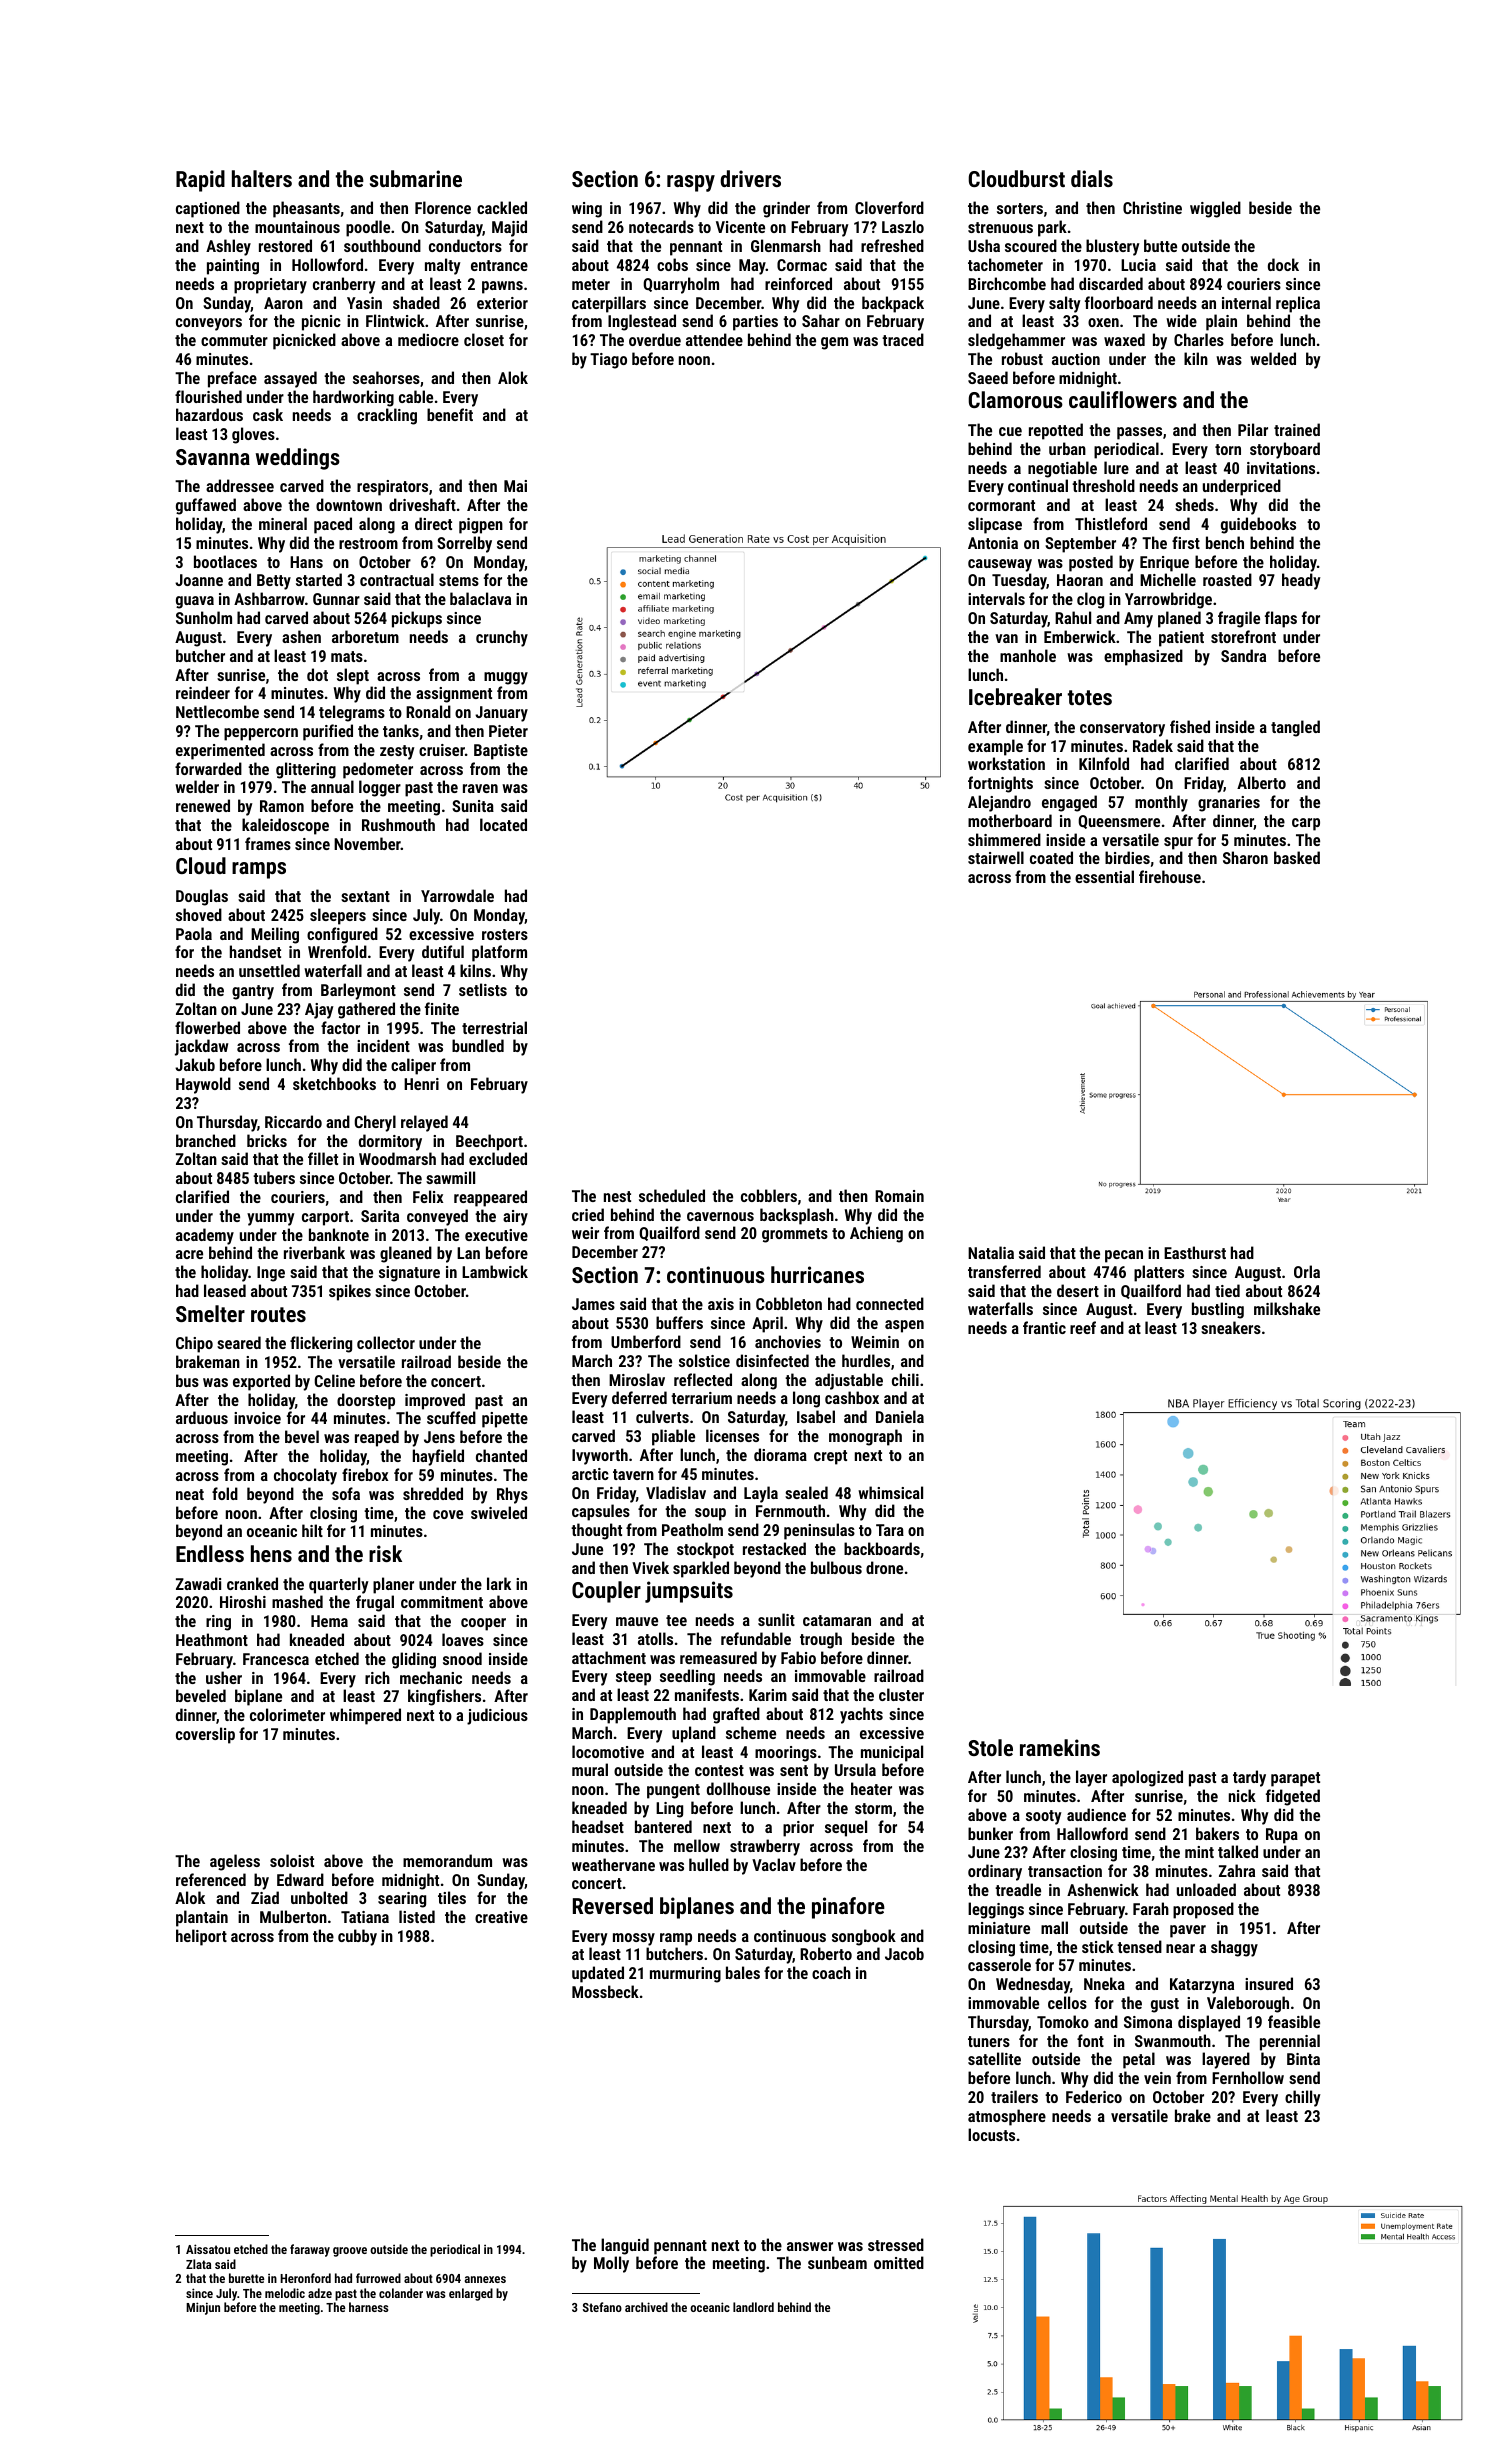  I want to click on Aissatou, so click(208, 2249).
